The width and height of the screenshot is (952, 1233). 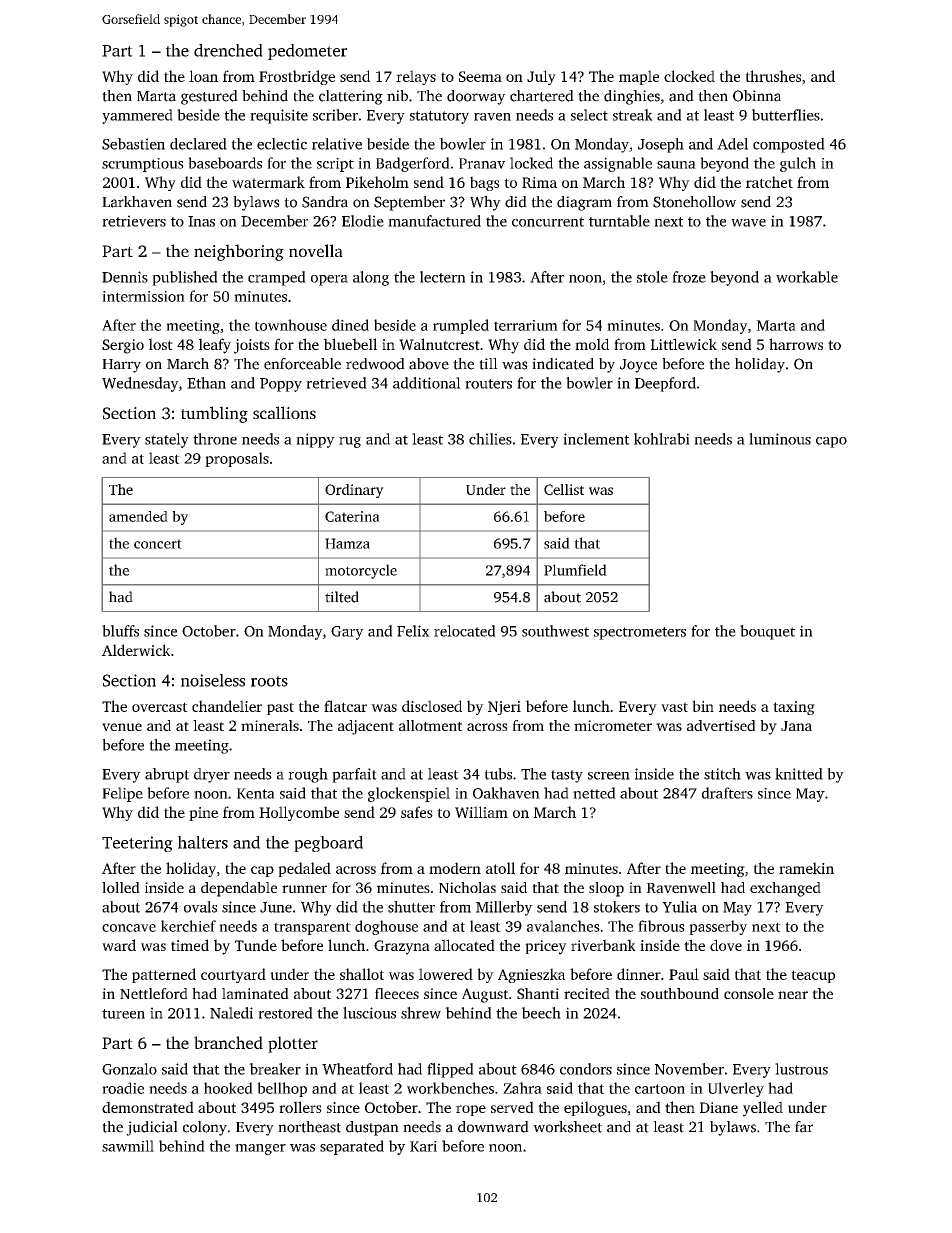 What do you see at coordinates (831, 442) in the screenshot?
I see `capo` at bounding box center [831, 442].
